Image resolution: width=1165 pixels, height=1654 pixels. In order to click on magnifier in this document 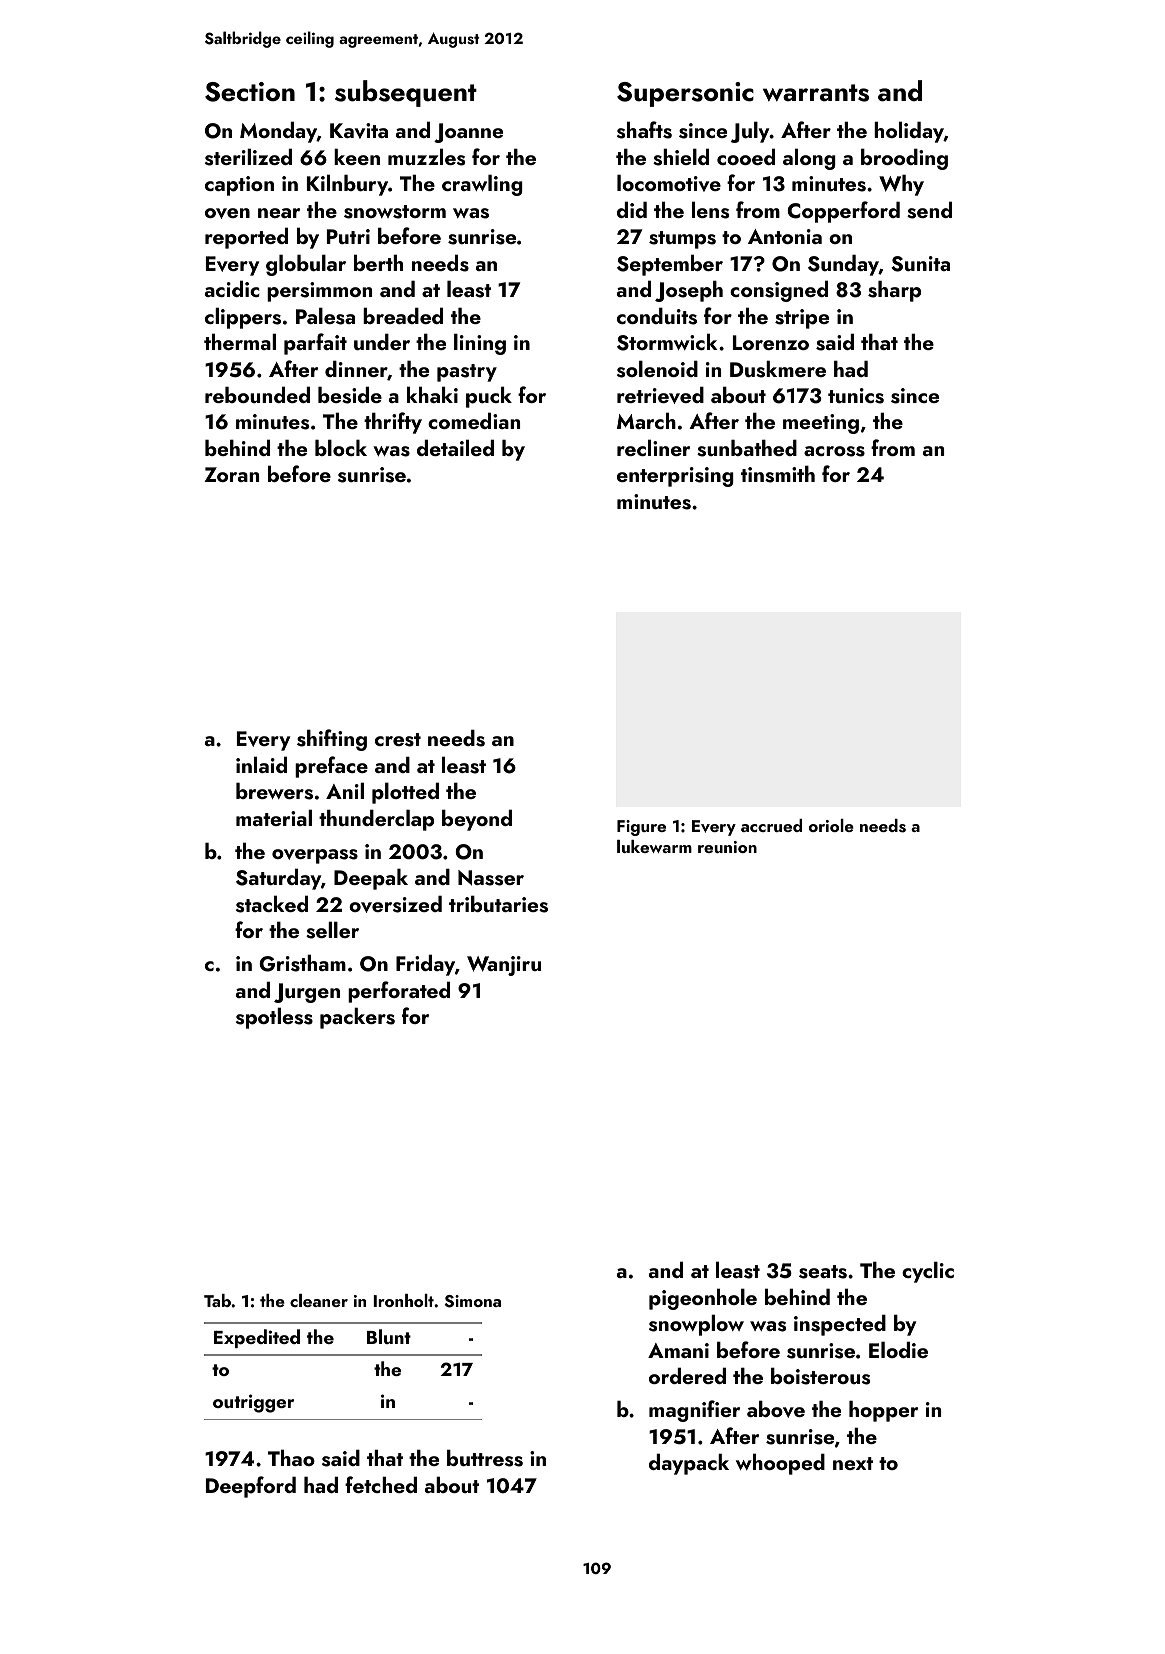, I will do `click(694, 1411)`.
